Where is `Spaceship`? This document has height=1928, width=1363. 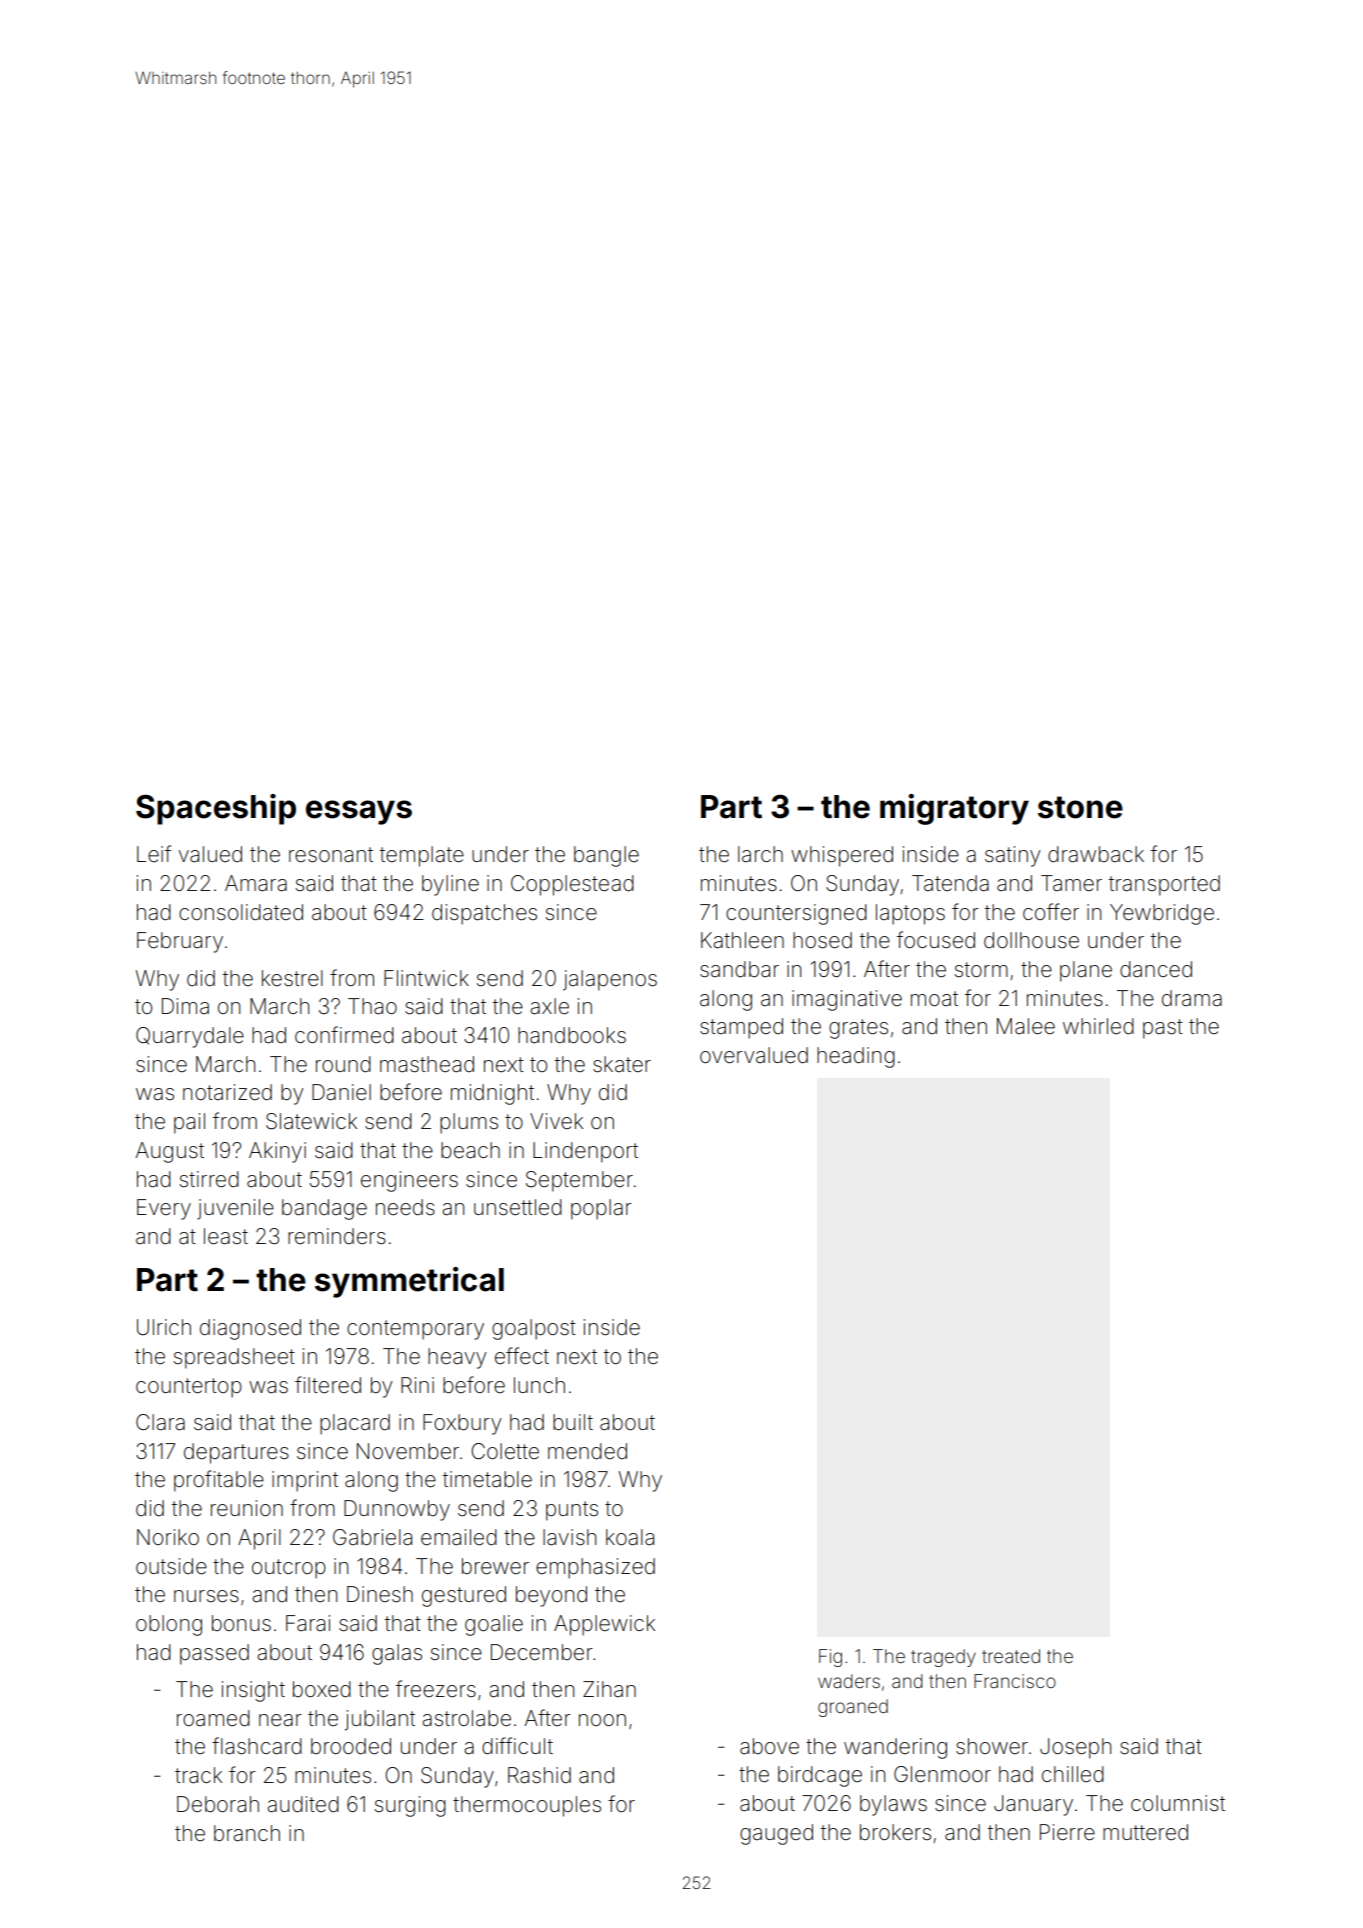 Spaceship is located at coordinates (216, 809).
